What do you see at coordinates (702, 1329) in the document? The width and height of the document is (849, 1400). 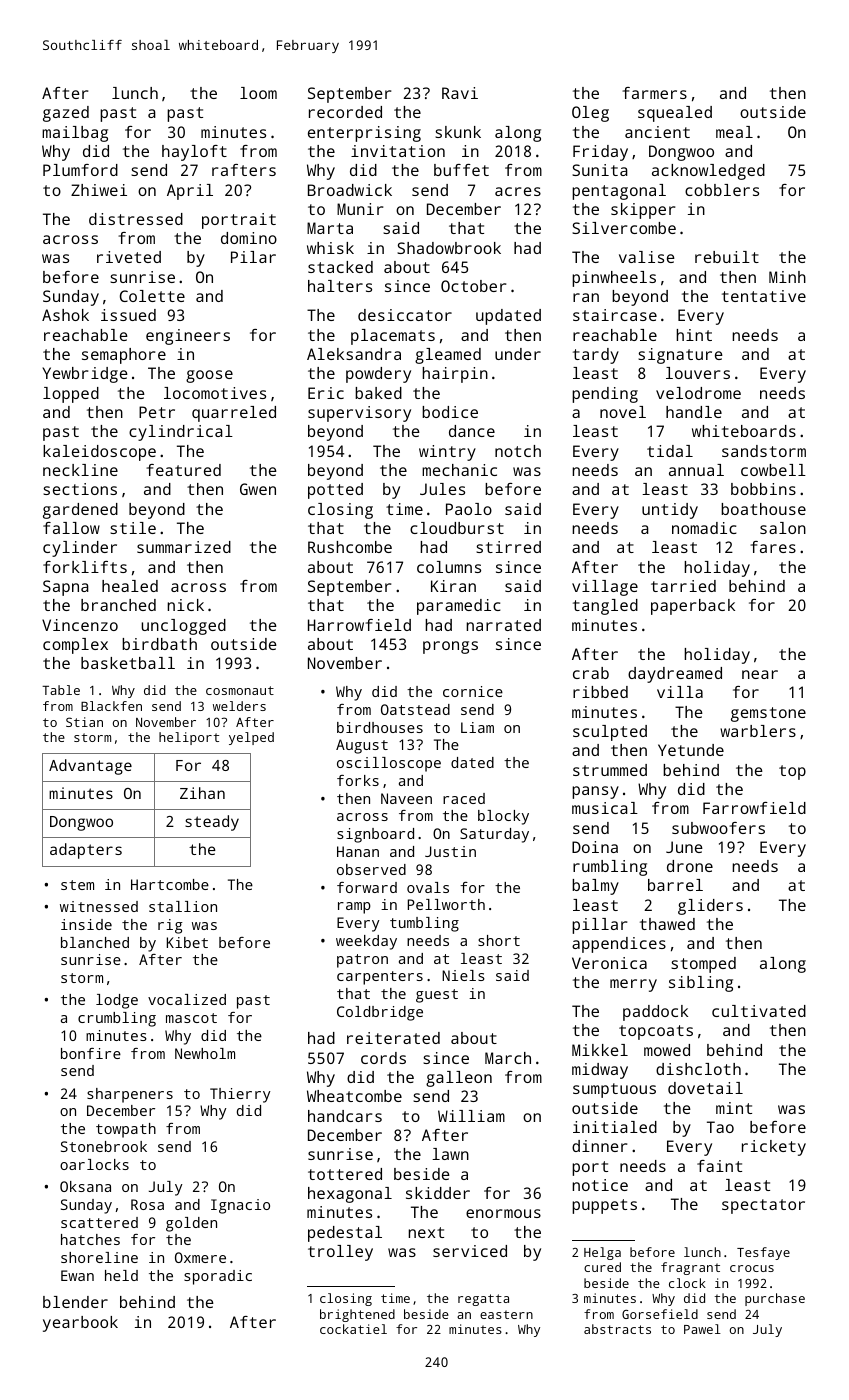 I see `Pawel` at bounding box center [702, 1329].
